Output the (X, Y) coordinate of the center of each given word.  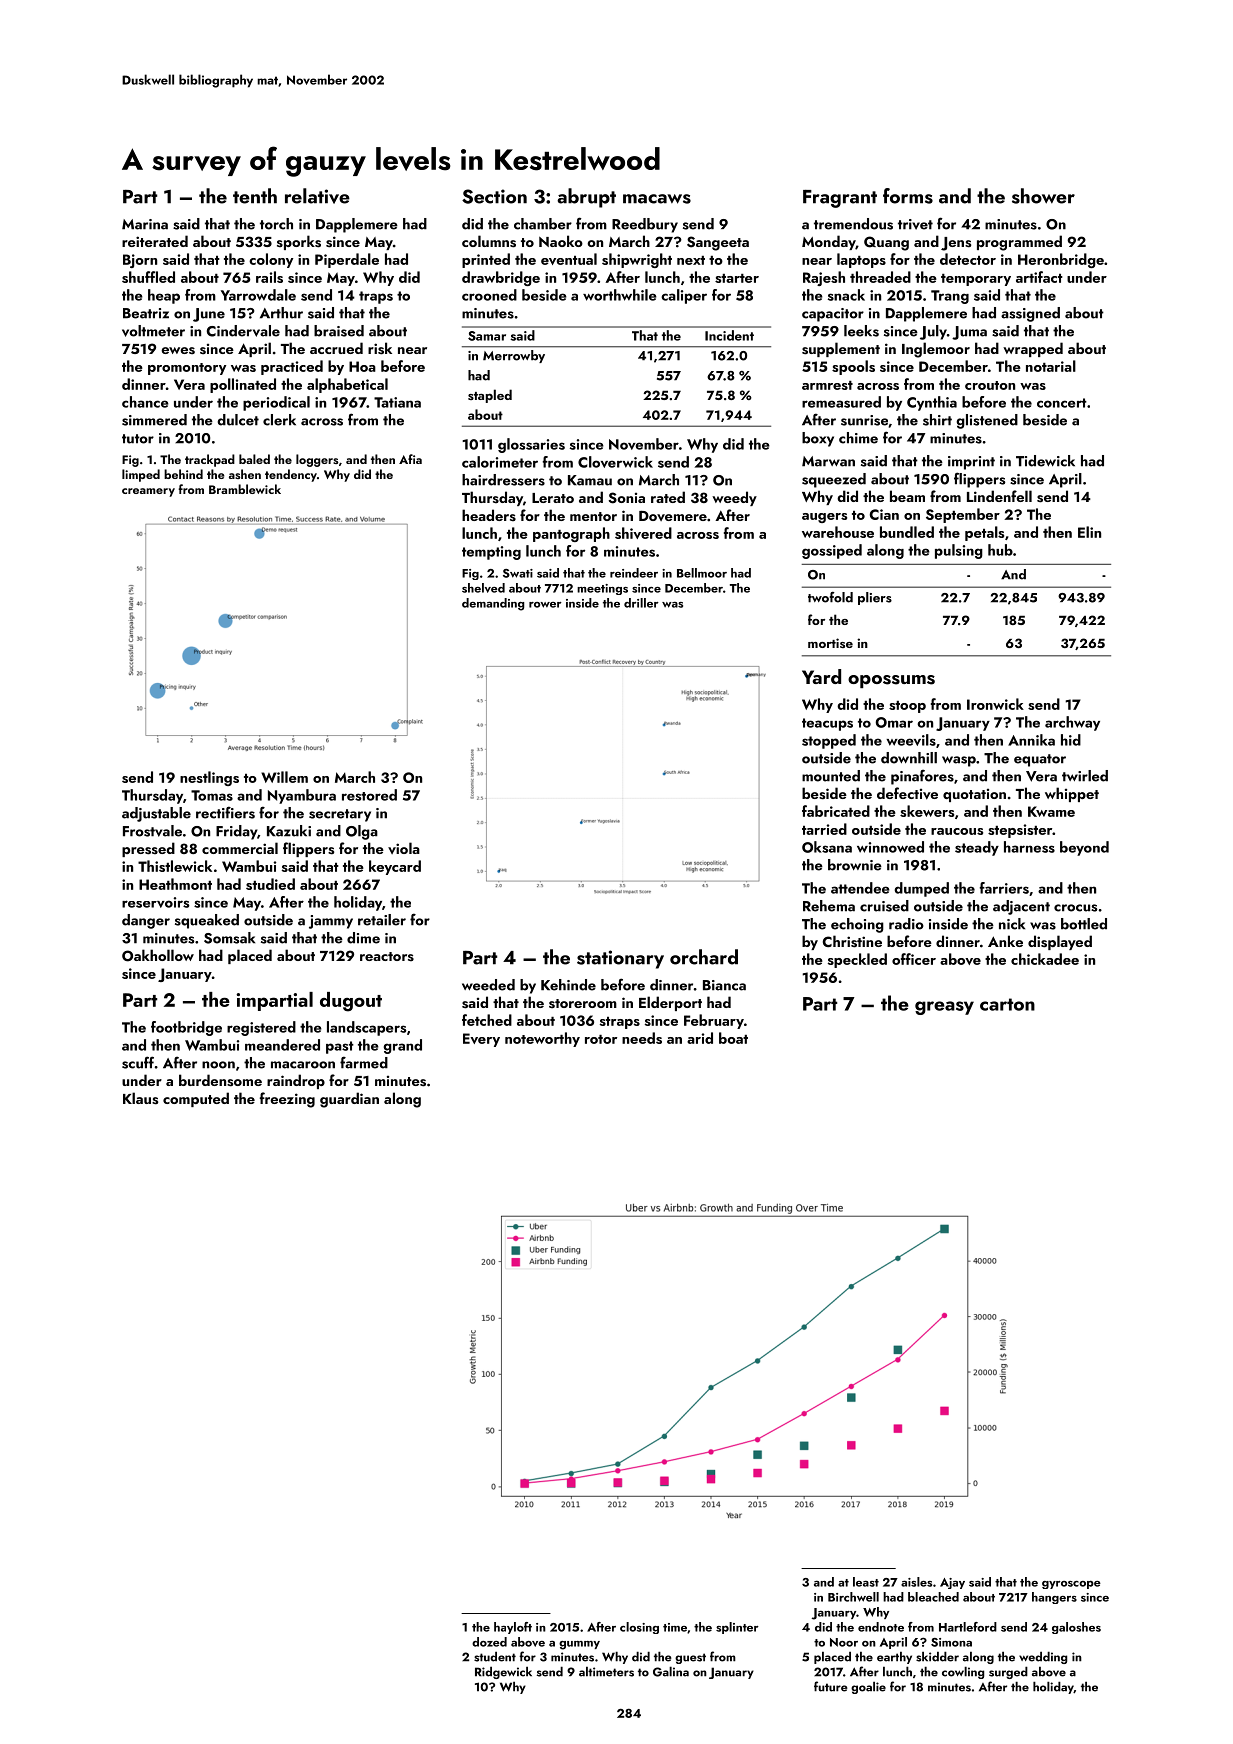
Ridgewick (503, 1672)
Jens (956, 244)
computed (196, 1099)
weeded (488, 985)
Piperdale (347, 260)
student (495, 1656)
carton (1007, 1004)
